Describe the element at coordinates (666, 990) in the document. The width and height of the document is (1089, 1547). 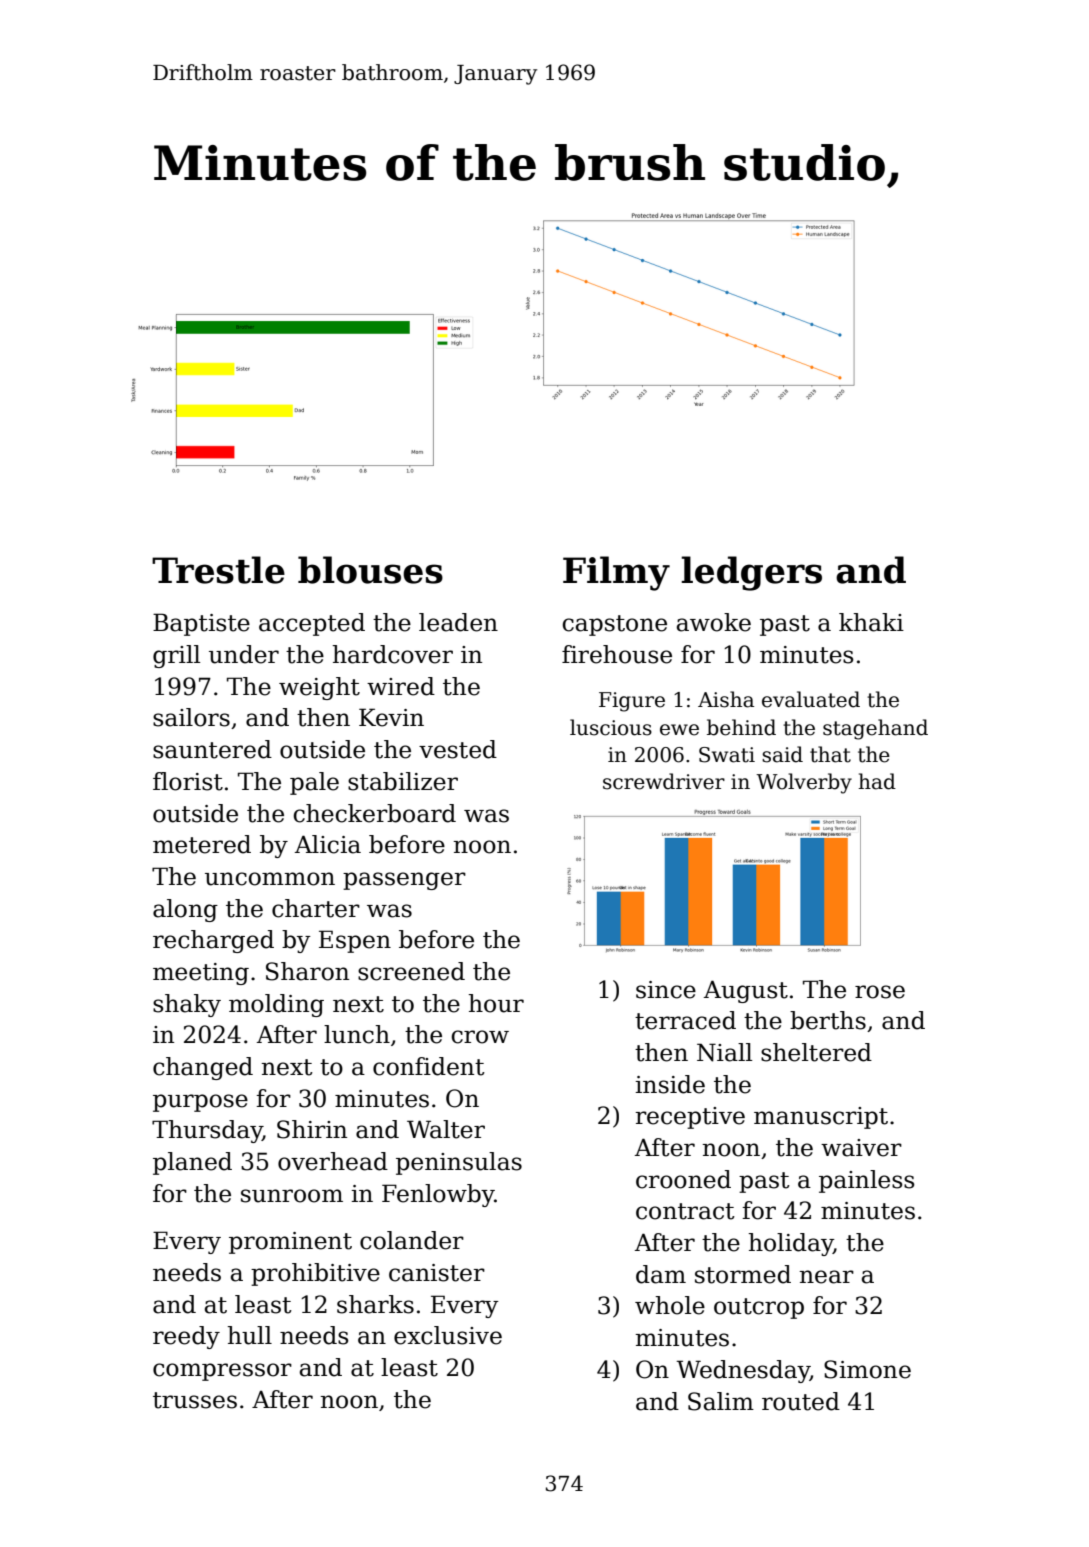
I see `since` at that location.
